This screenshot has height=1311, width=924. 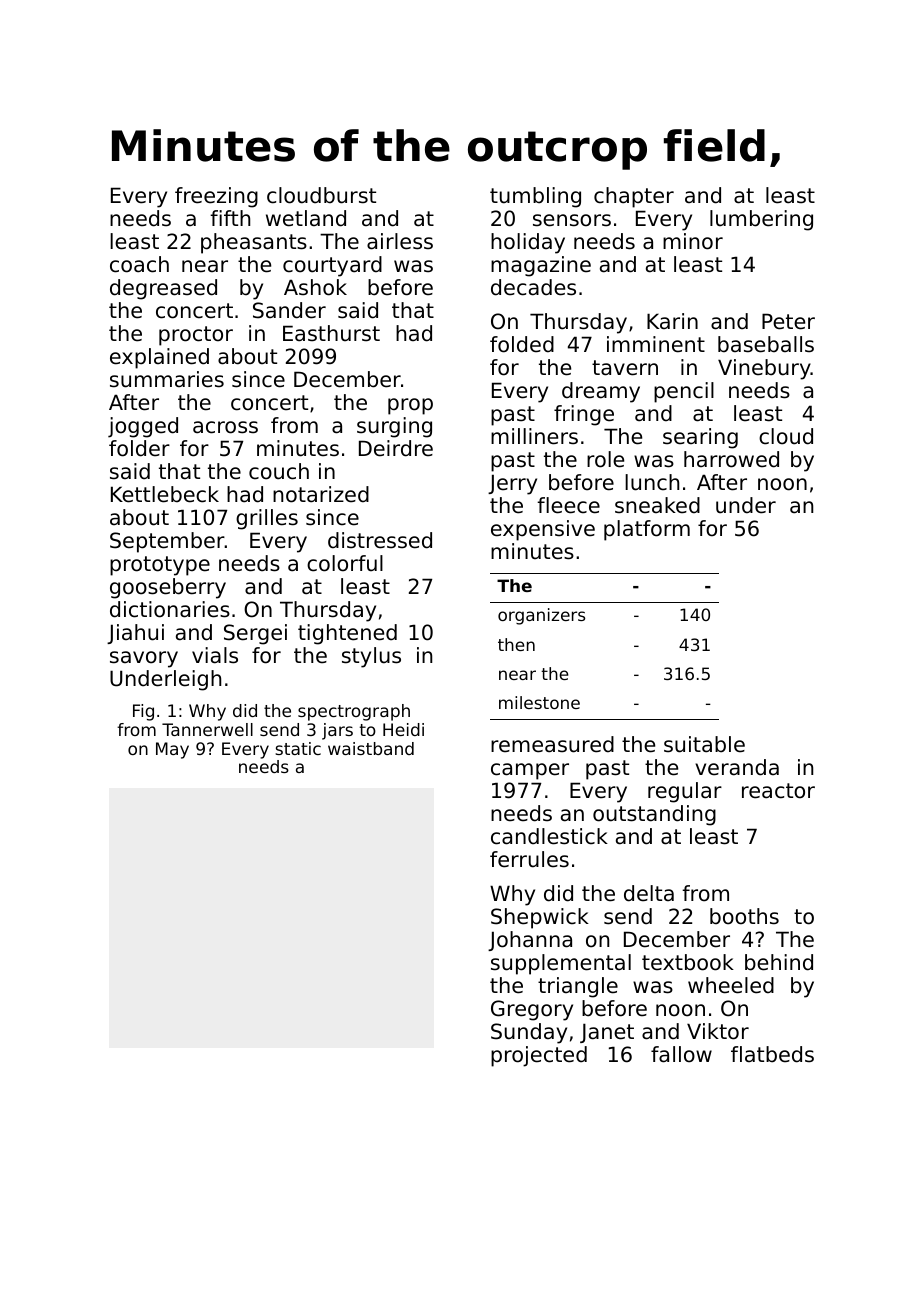 I want to click on camper, so click(x=530, y=771).
